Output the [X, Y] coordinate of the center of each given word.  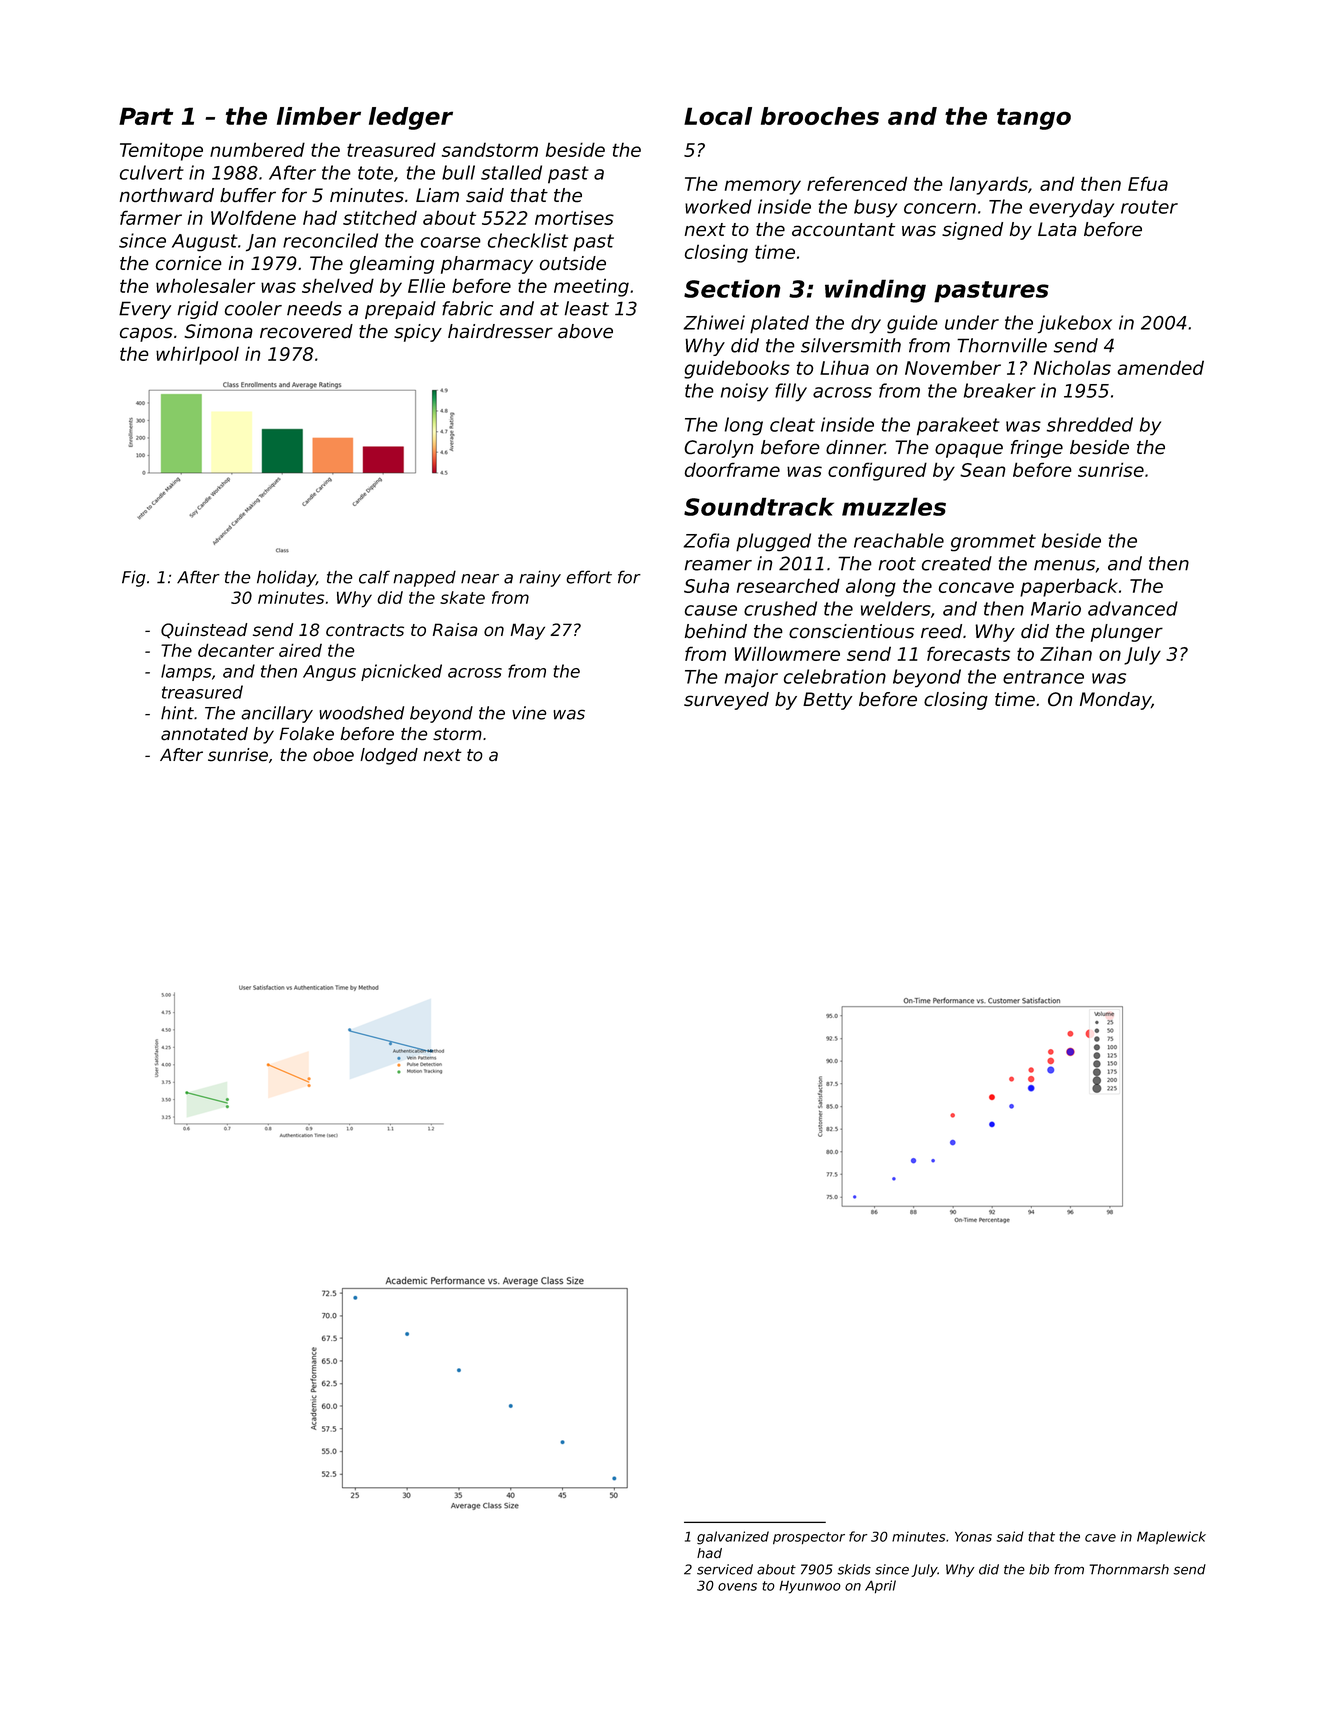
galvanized [733, 1538]
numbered [257, 149]
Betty [827, 701]
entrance [1043, 677]
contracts [365, 630]
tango [1034, 119]
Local [718, 116]
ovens [737, 1587]
